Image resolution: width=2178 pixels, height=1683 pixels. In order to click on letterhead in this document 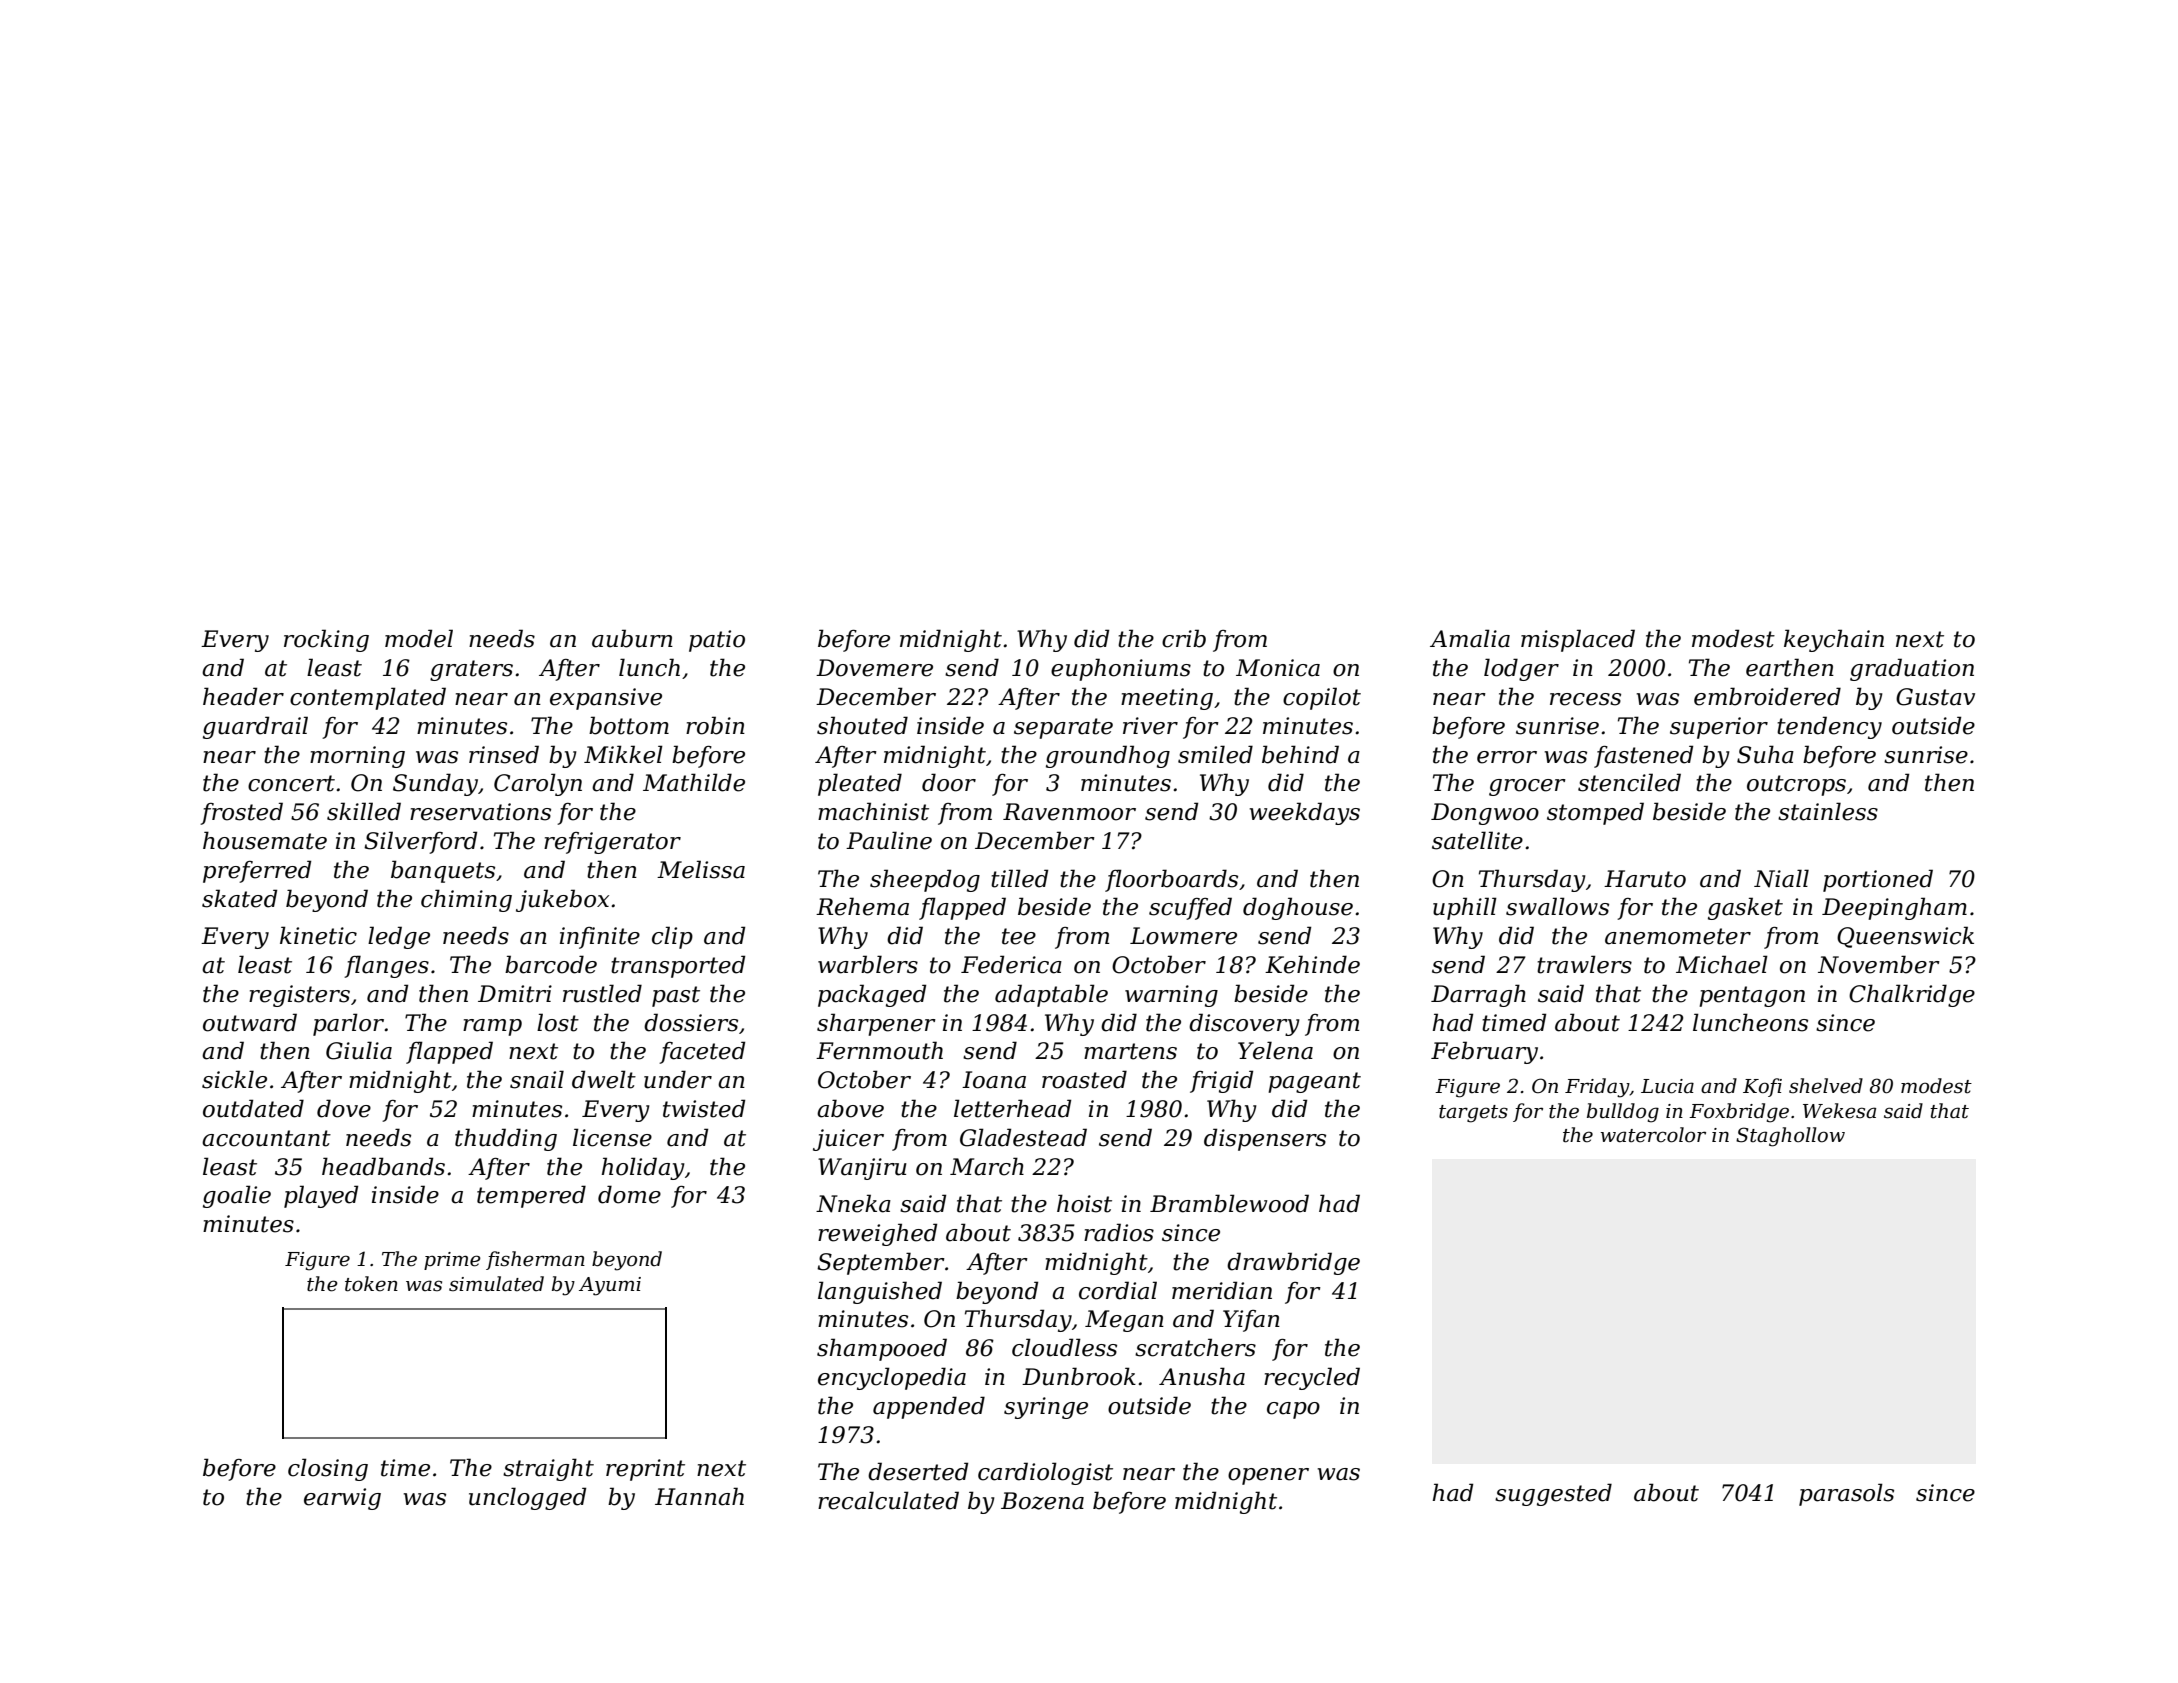, I will do `click(1012, 1108)`.
